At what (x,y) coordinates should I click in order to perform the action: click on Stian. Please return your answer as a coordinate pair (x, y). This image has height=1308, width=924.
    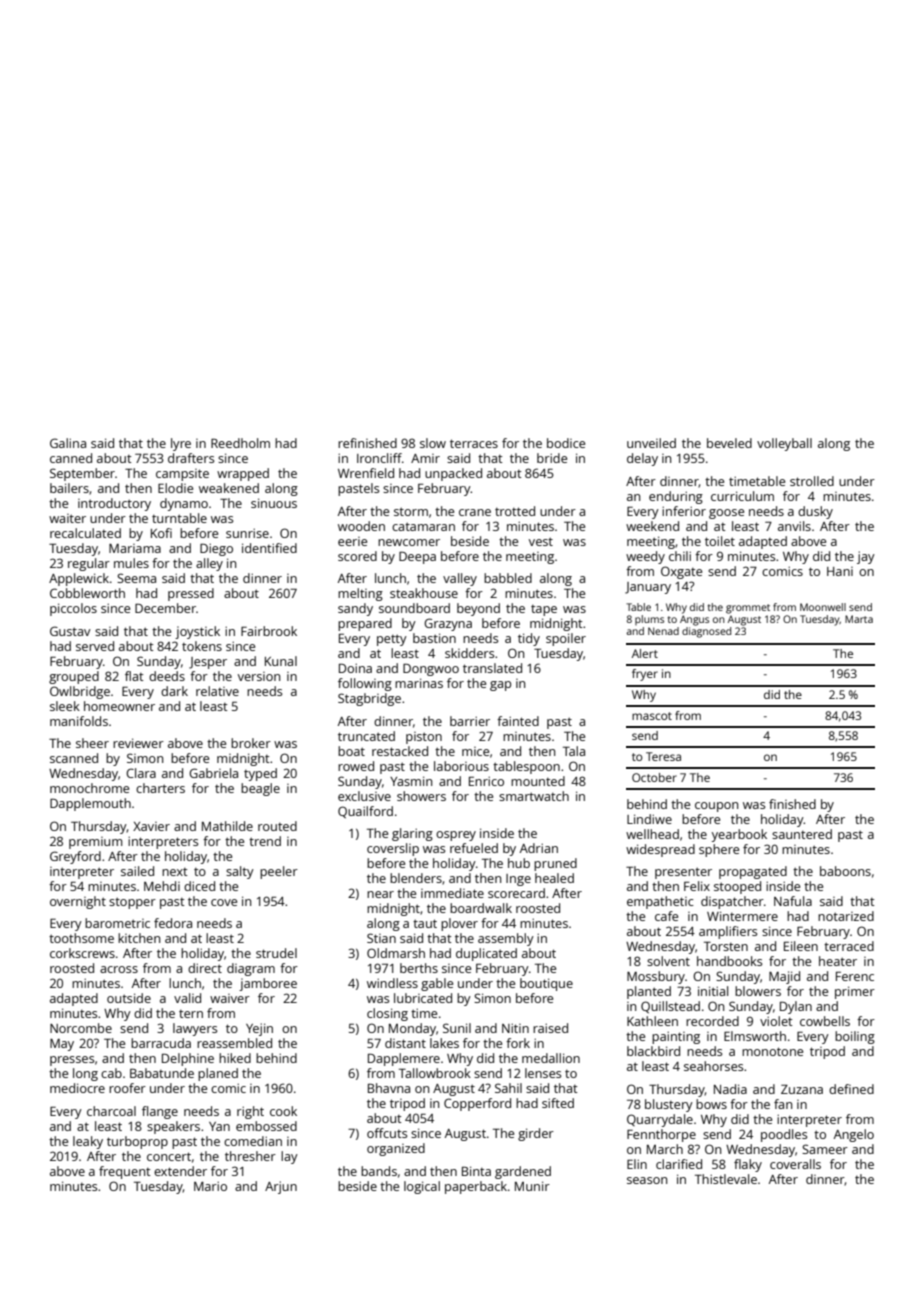
    Looking at the image, I should click on (381, 938).
